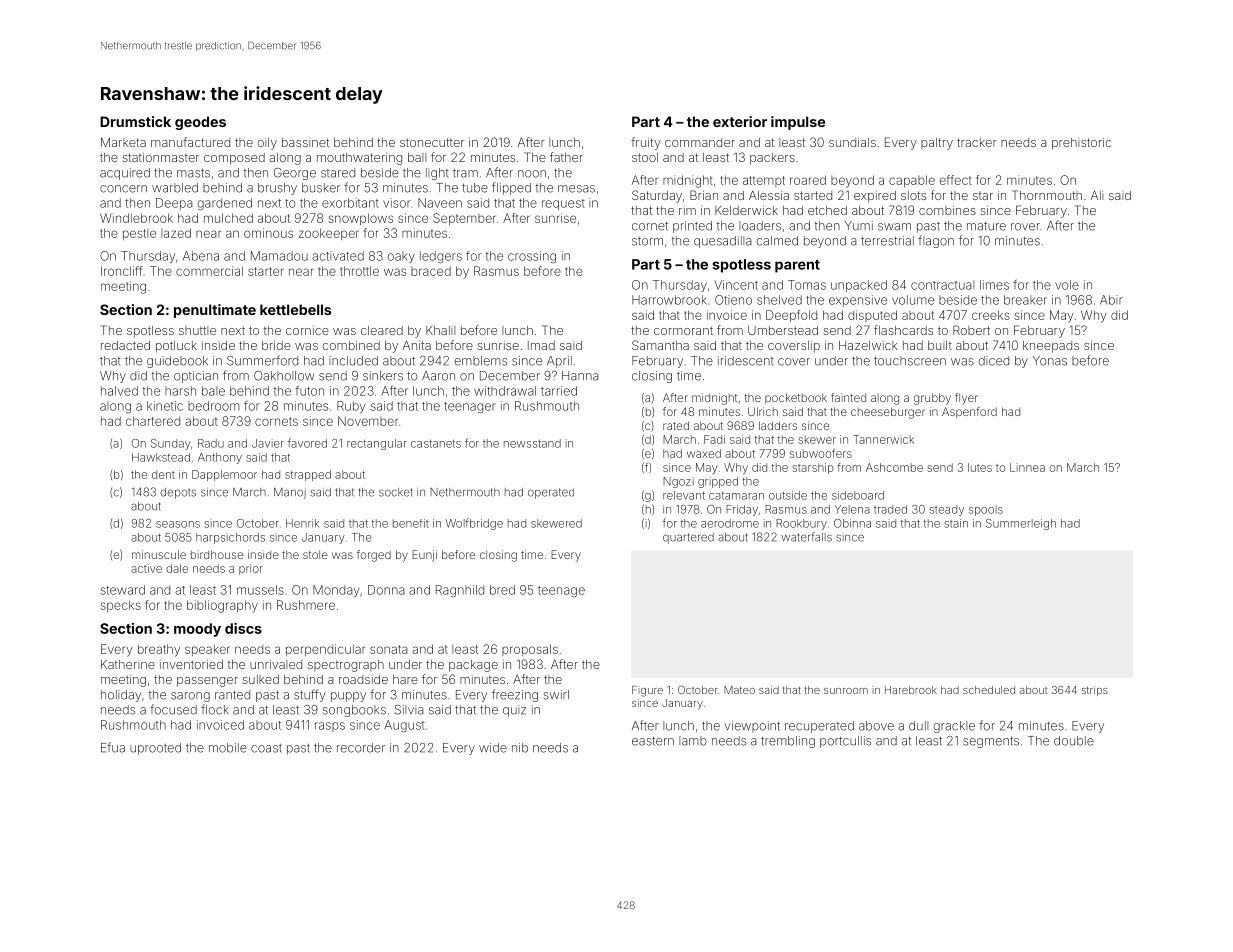 This screenshot has width=1233, height=952. I want to click on crossing, so click(532, 257).
